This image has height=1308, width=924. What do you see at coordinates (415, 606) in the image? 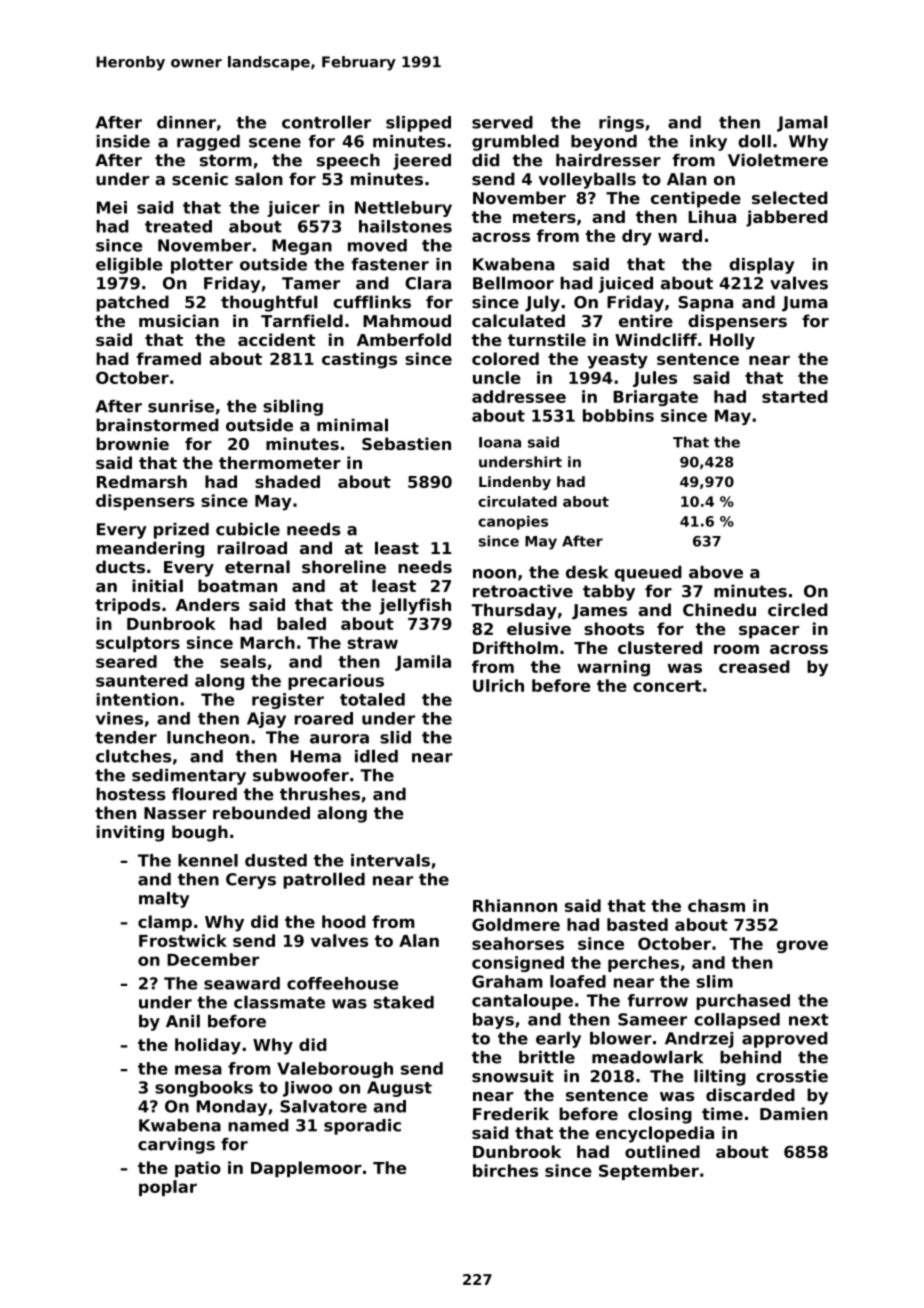
I see `jellyfish` at bounding box center [415, 606].
